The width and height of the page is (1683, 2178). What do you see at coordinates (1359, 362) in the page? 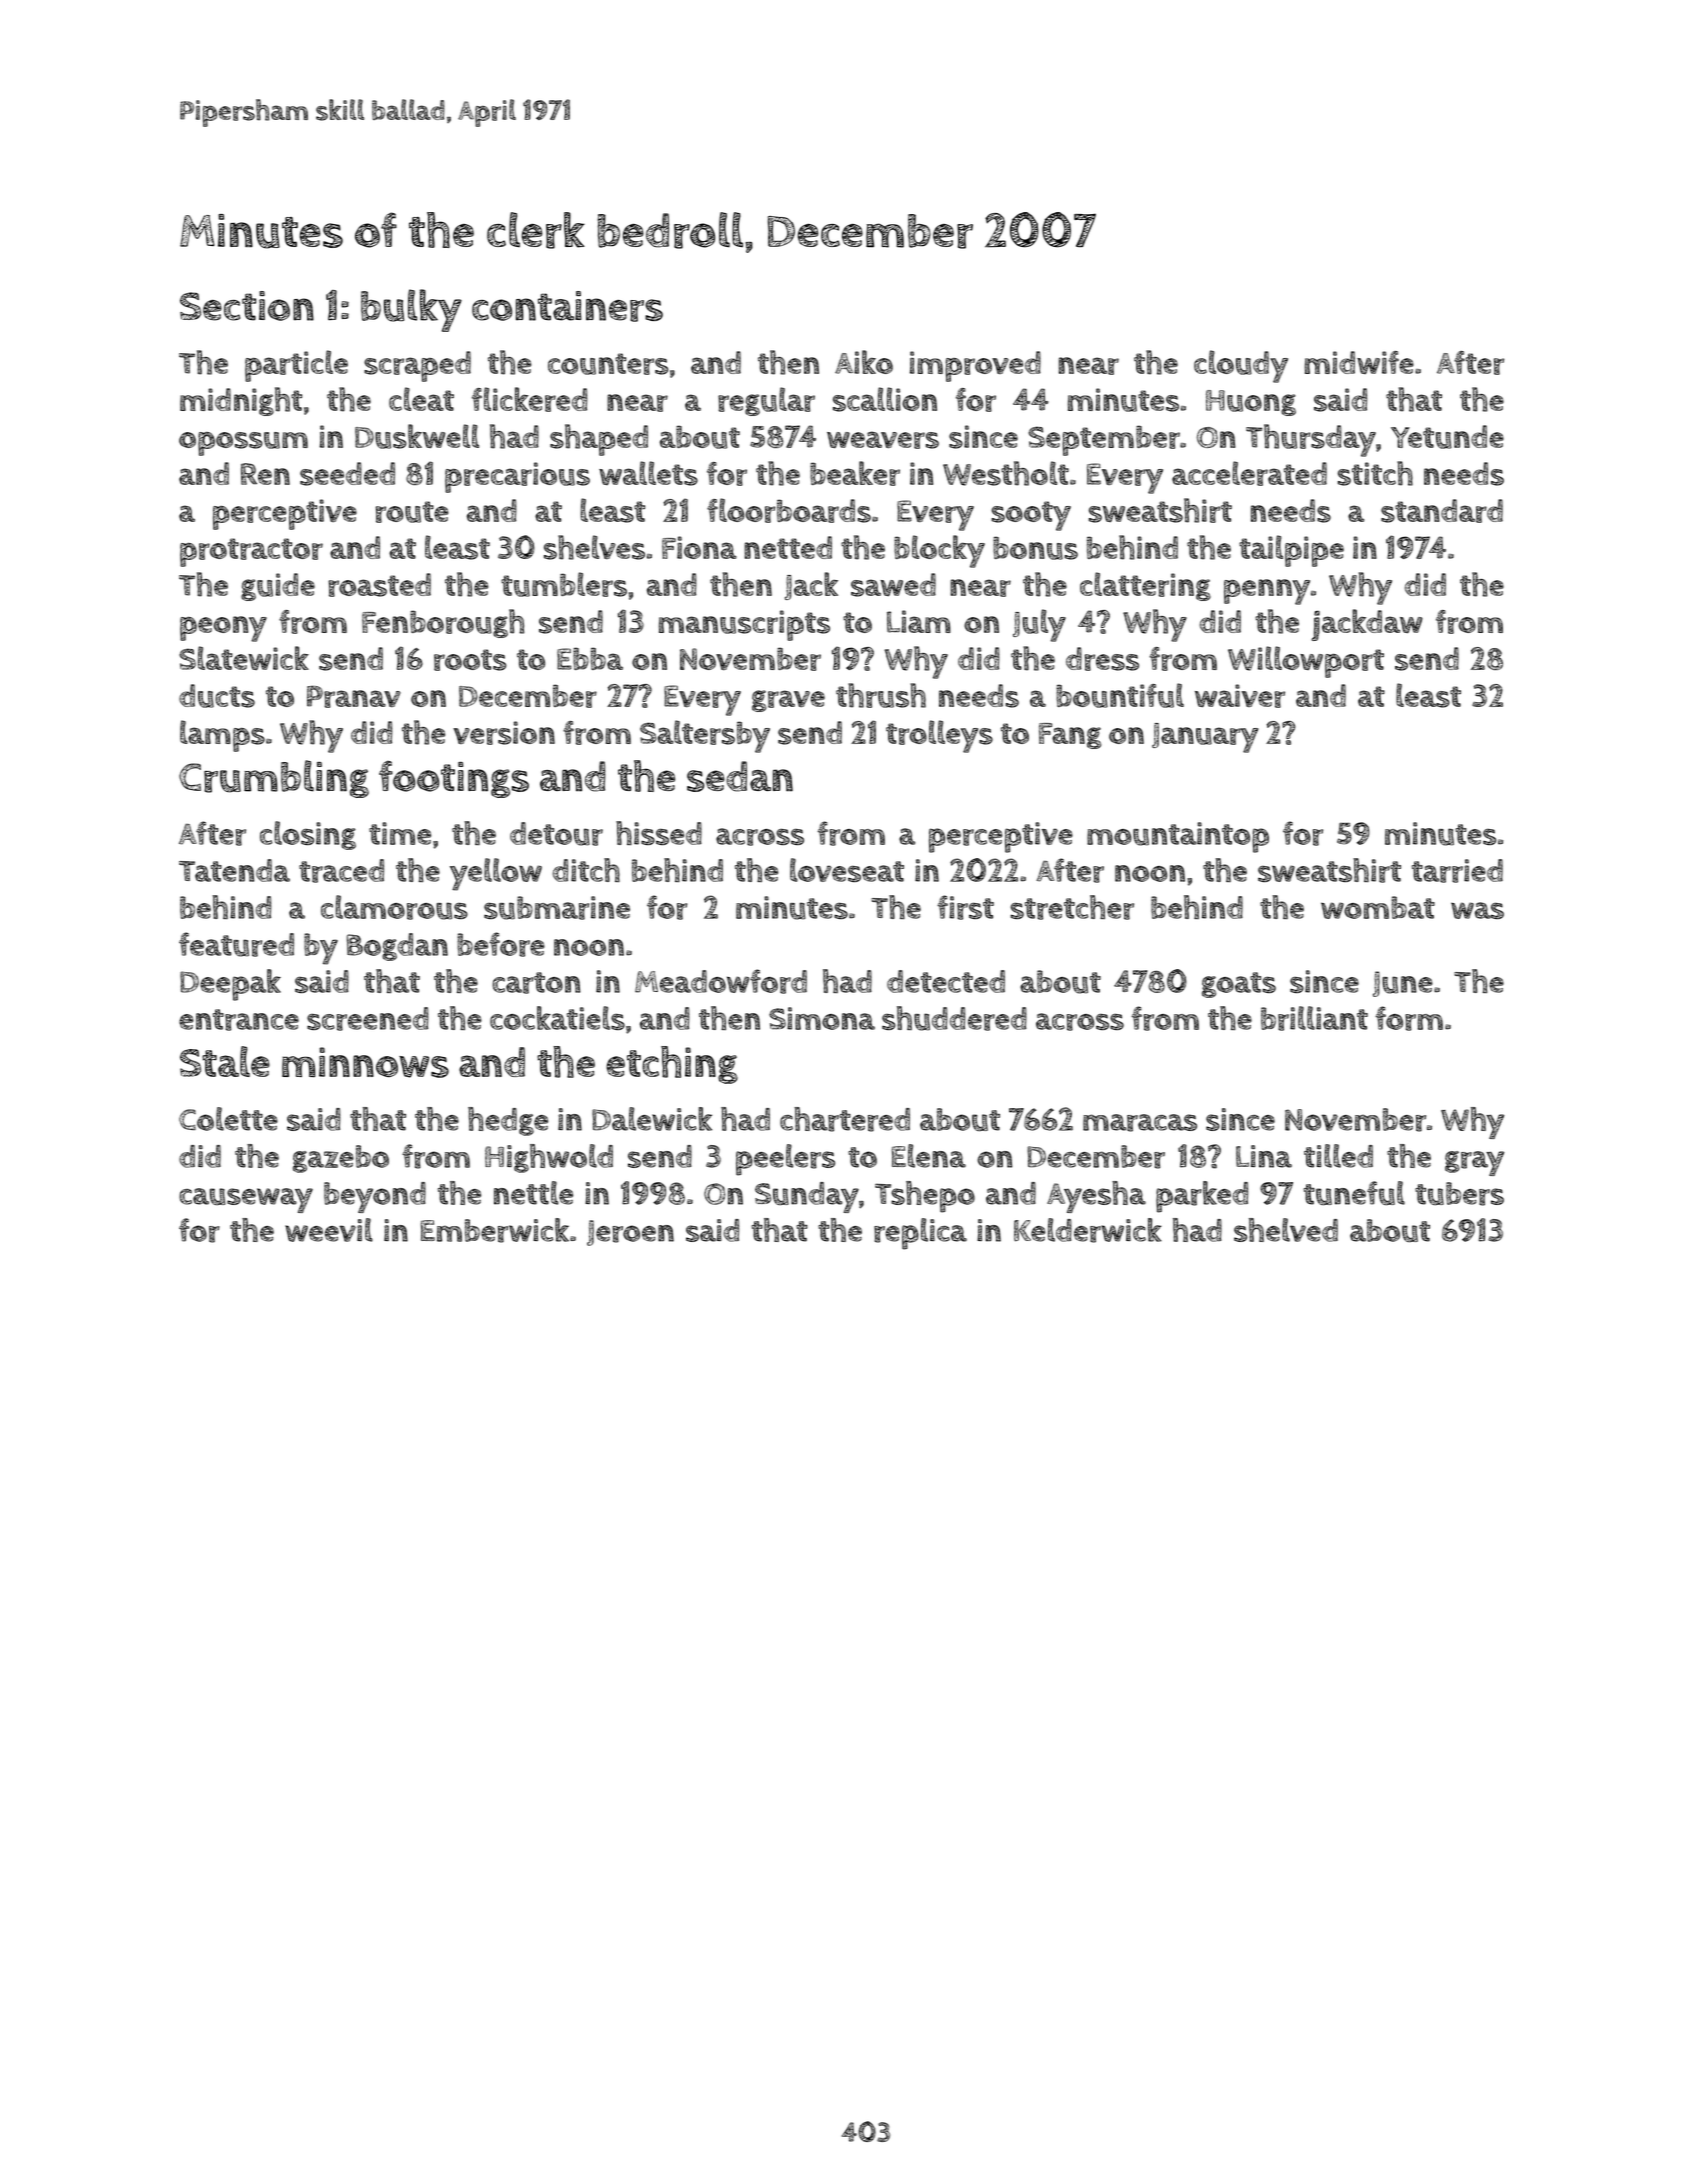
I see `midwife` at bounding box center [1359, 362].
